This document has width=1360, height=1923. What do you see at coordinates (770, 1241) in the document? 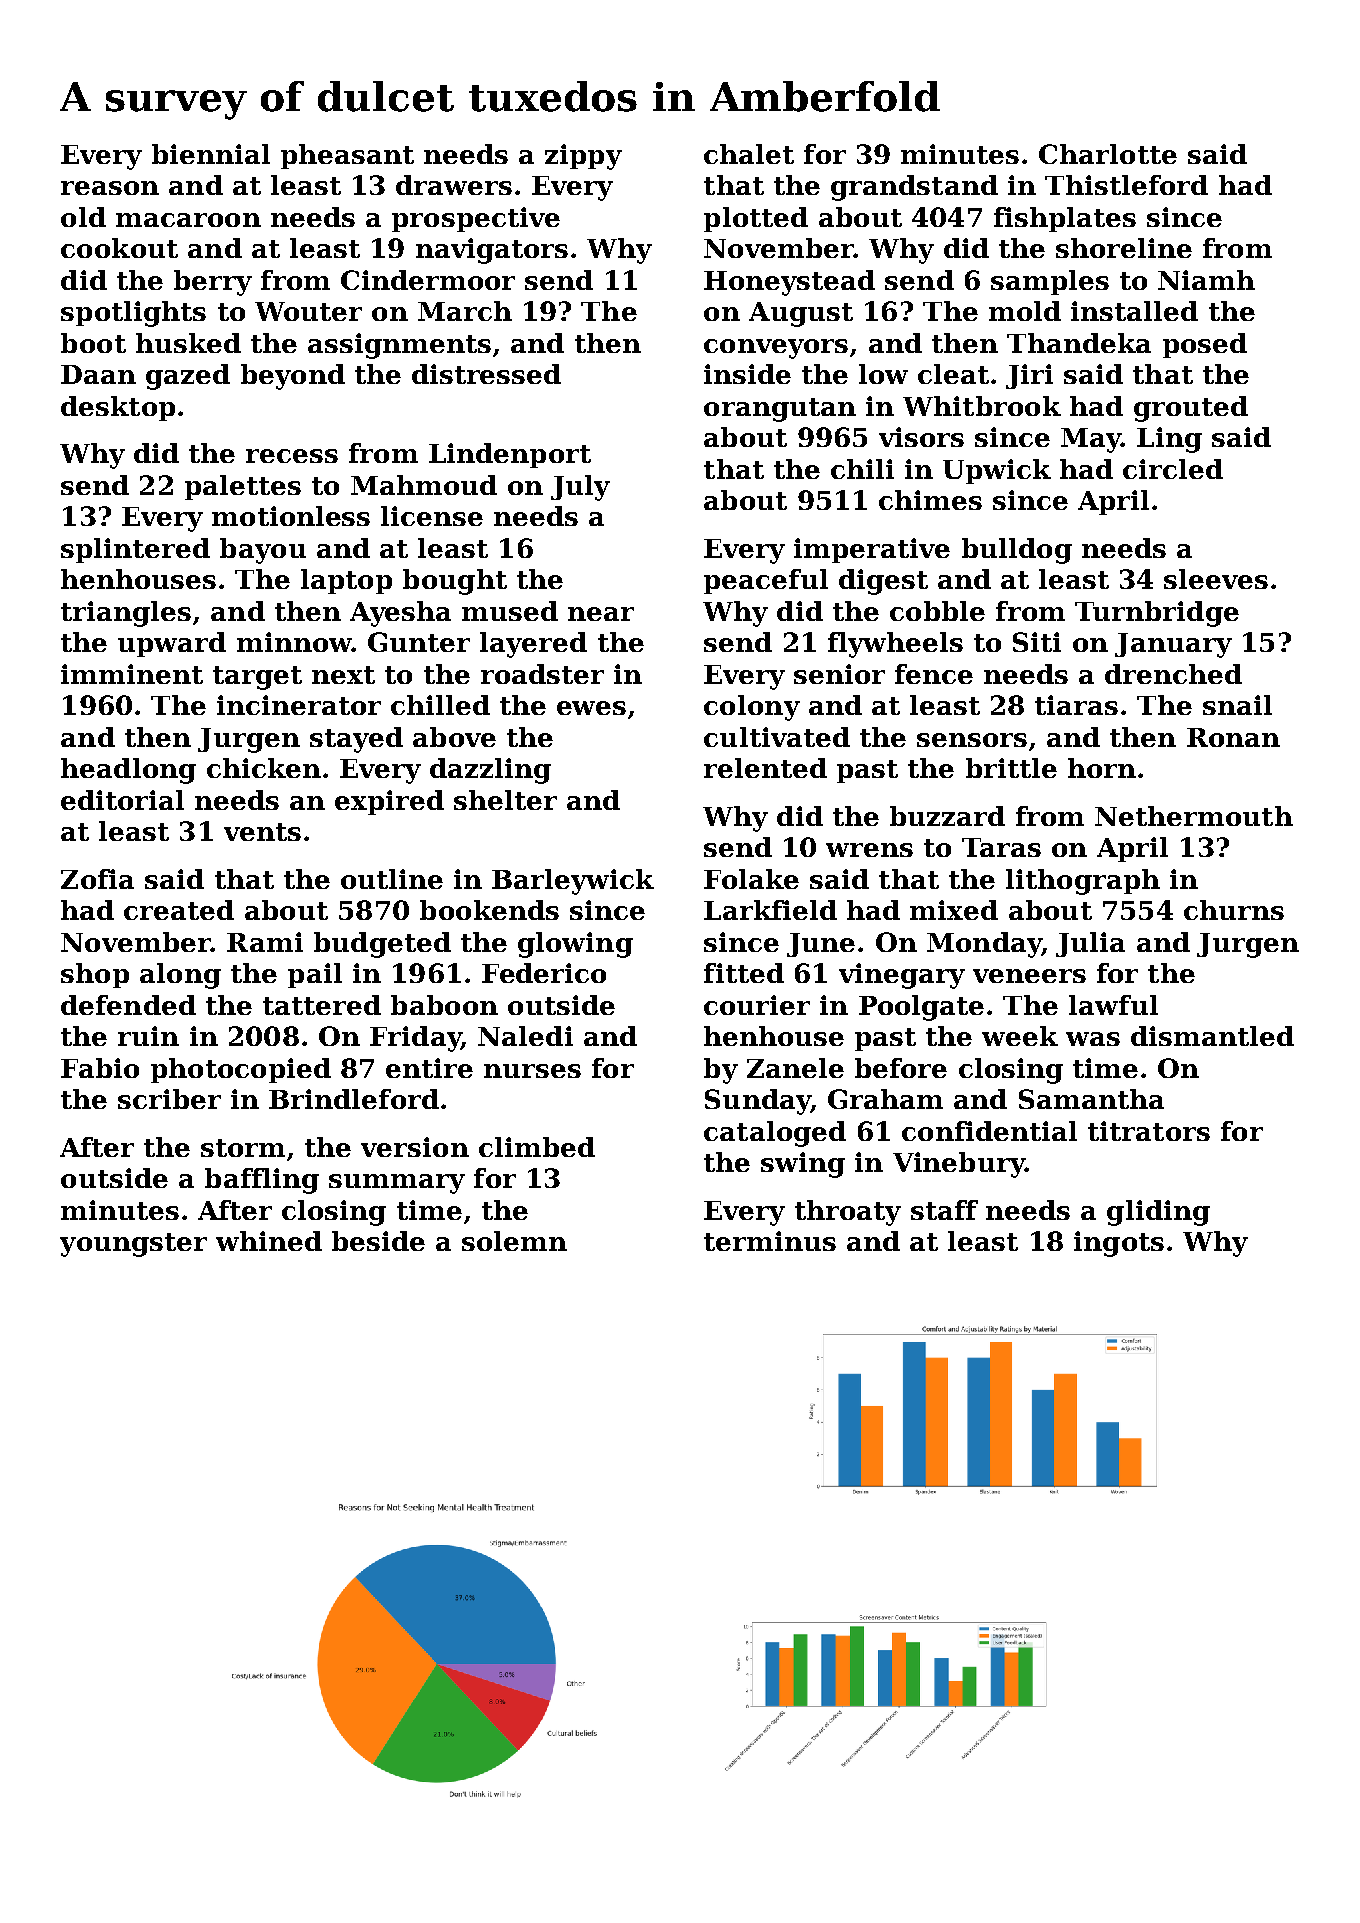
I see `terminus` at bounding box center [770, 1241].
